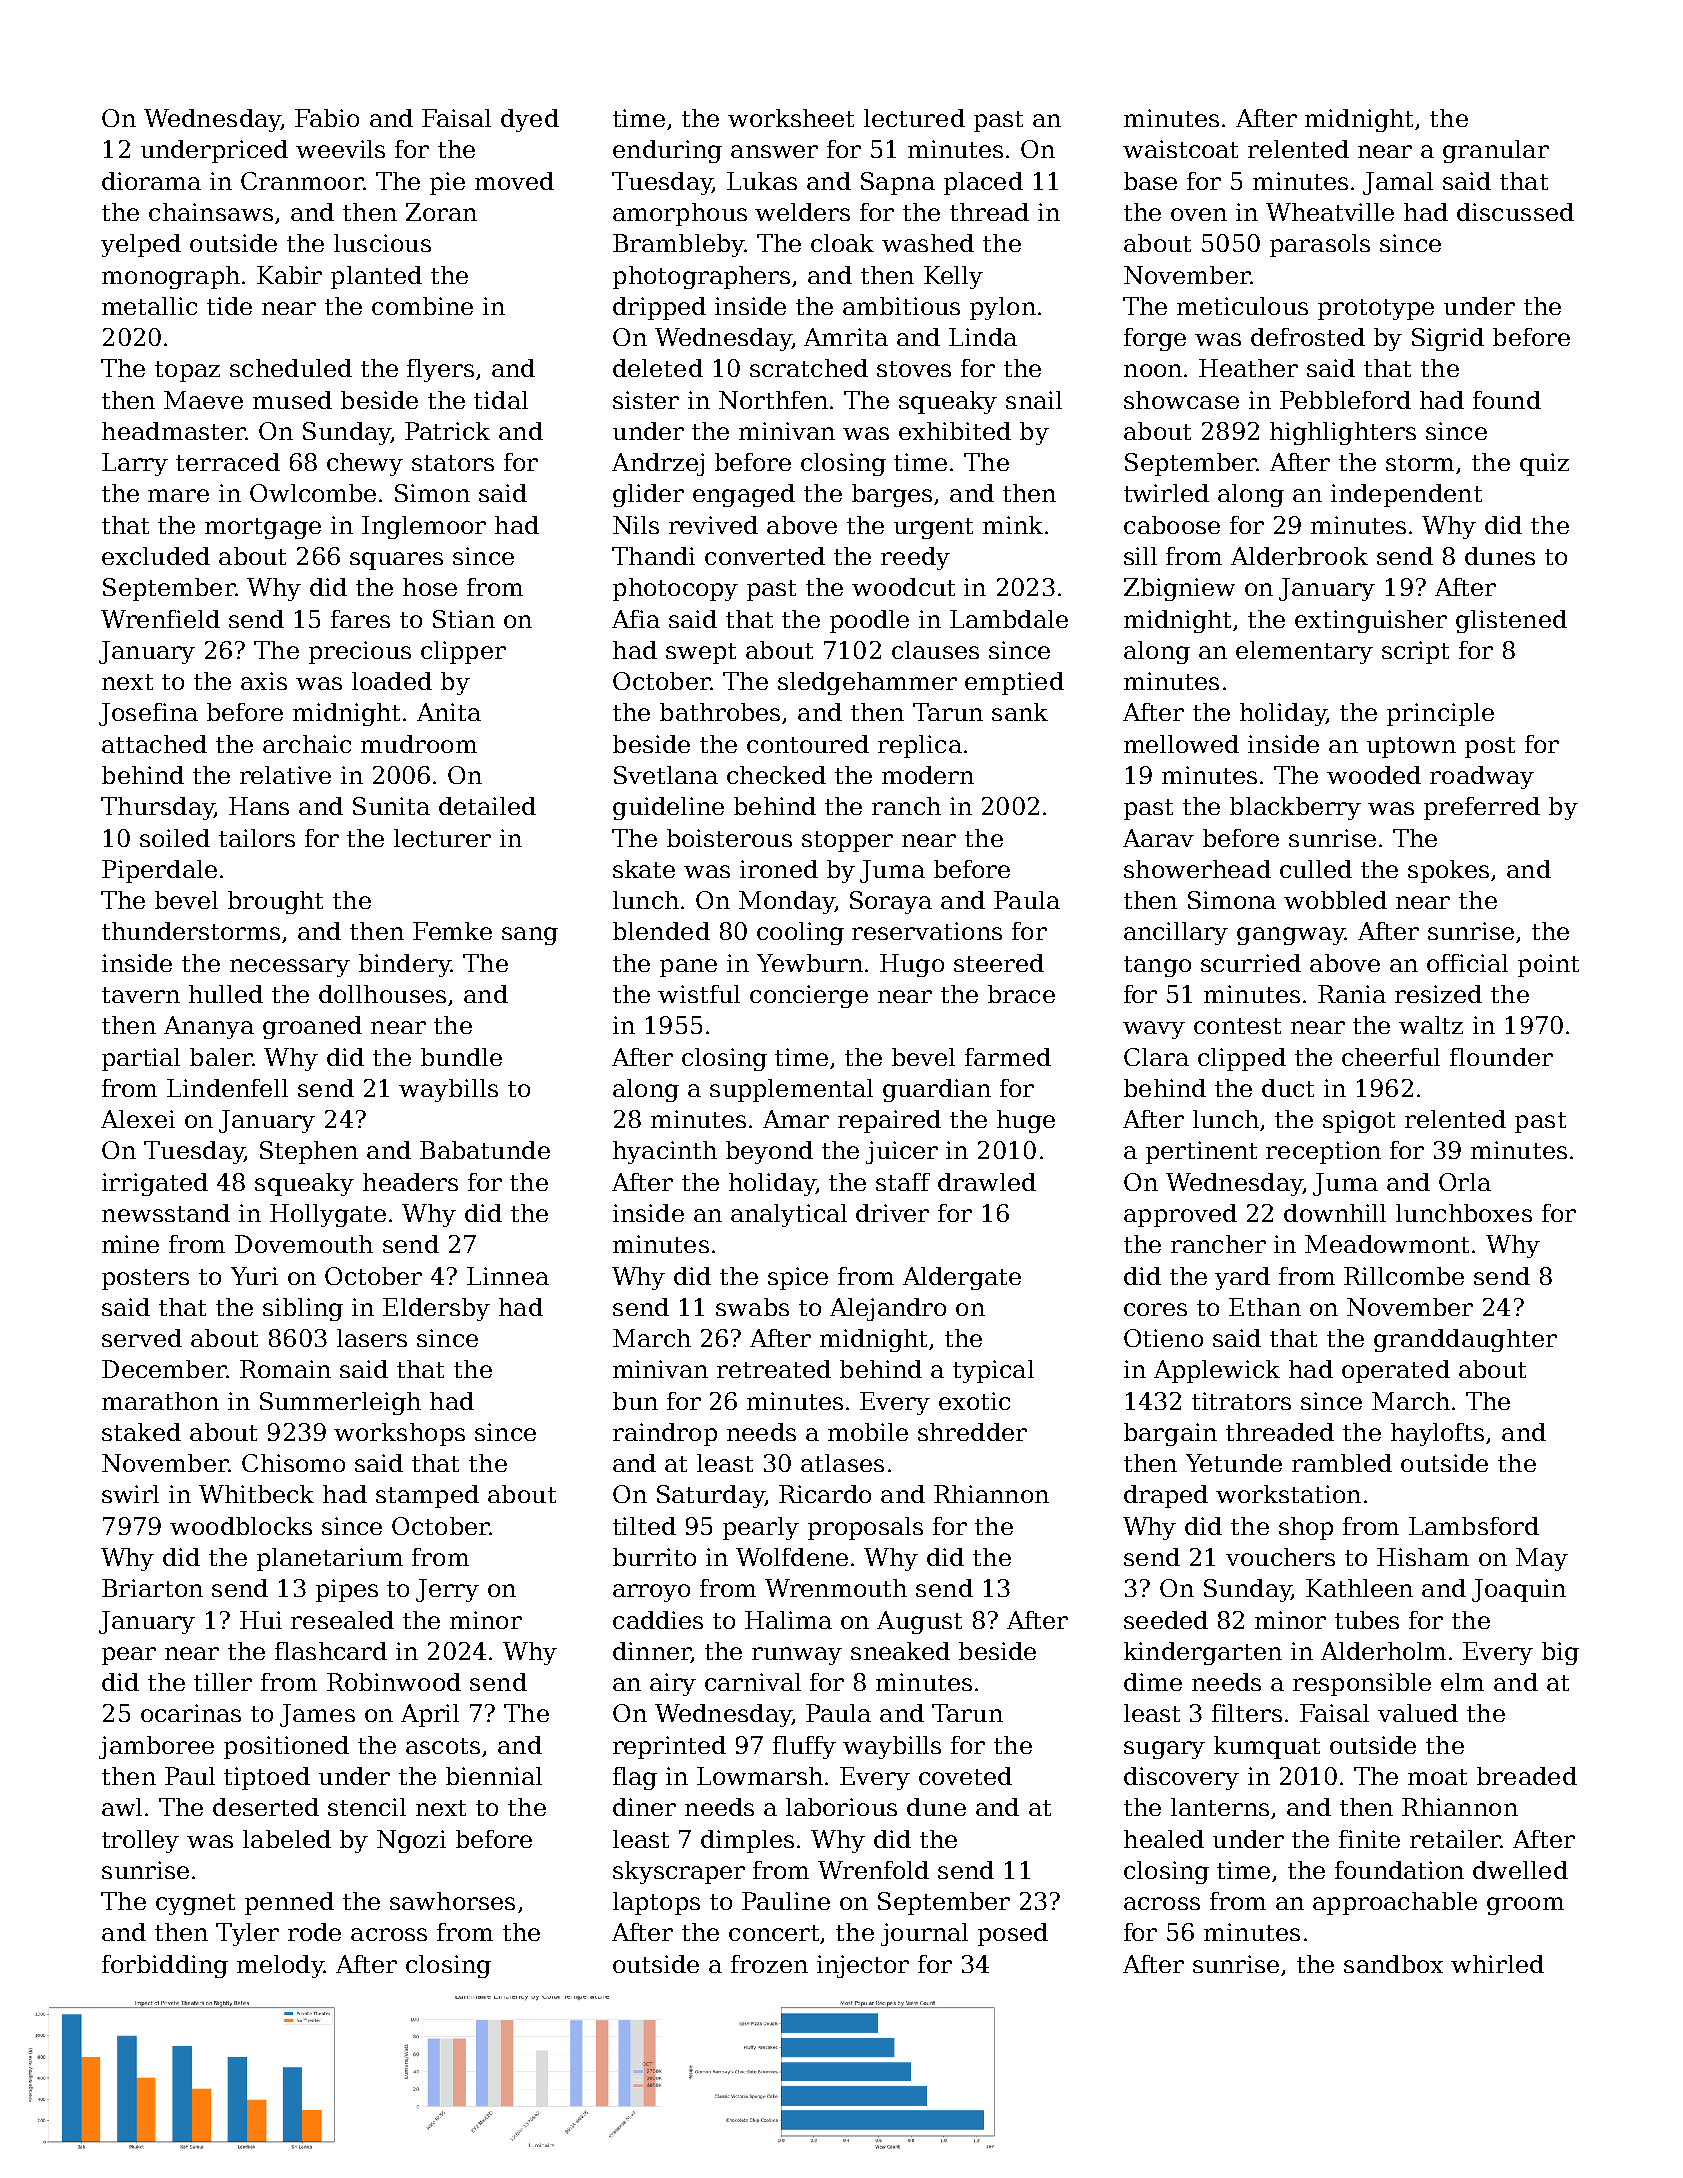 The height and width of the document is (2178, 1683). Describe the element at coordinates (1166, 1620) in the document. I see `seeded` at that location.
